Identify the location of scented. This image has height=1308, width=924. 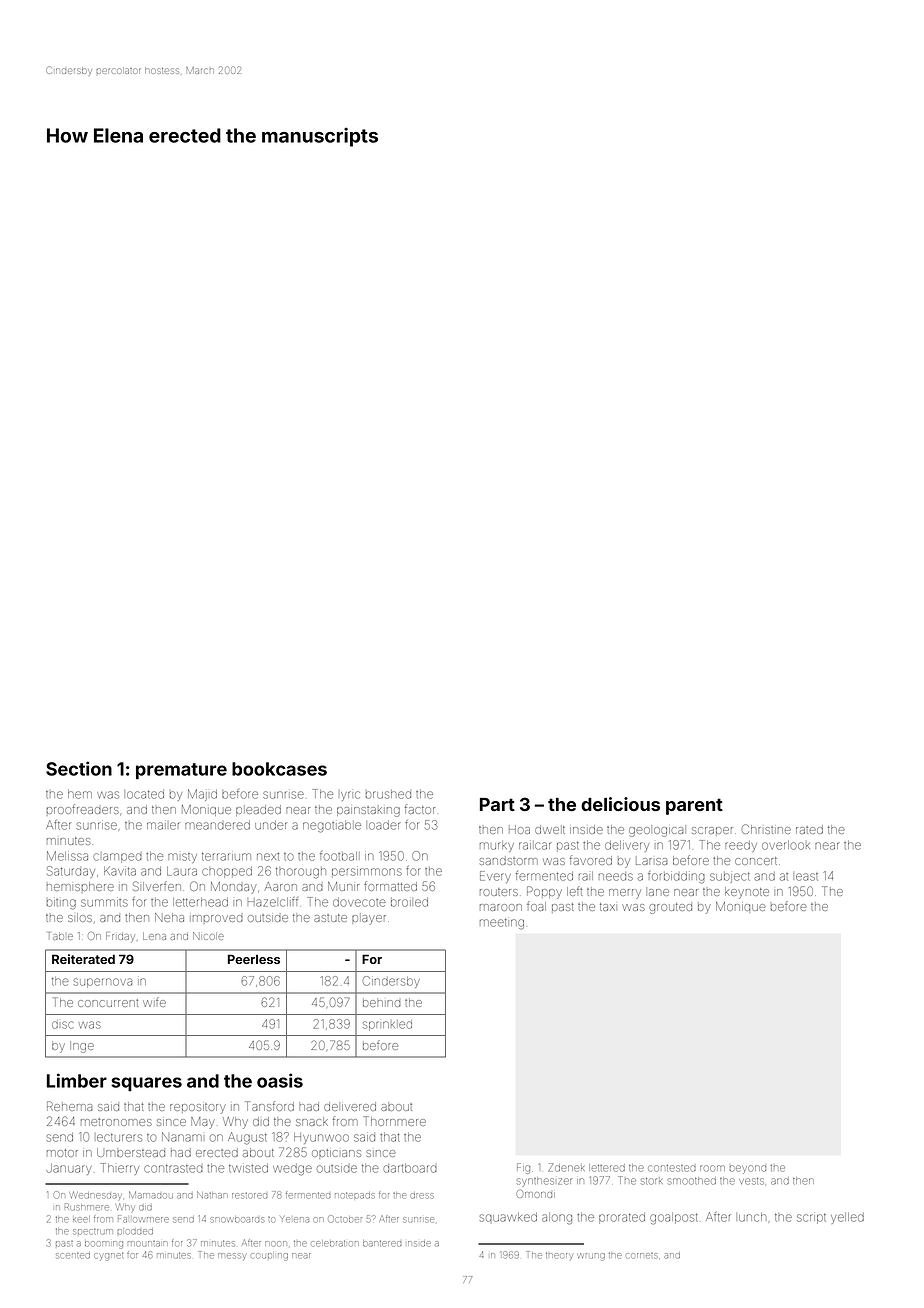
(73, 1255).
